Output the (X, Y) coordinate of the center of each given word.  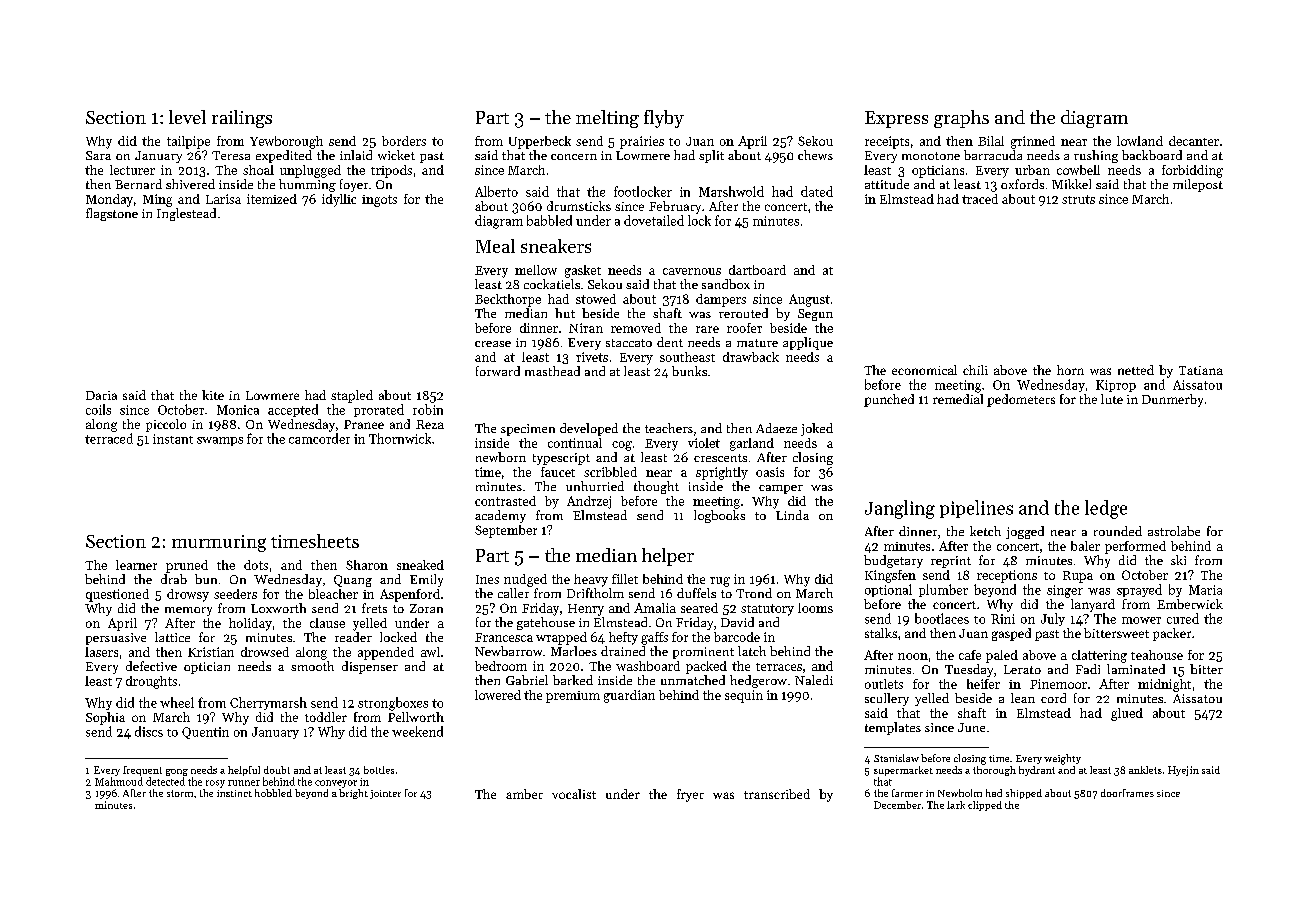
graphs (961, 119)
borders (404, 141)
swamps (220, 441)
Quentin (205, 733)
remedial (958, 399)
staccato (629, 343)
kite (213, 395)
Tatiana (1201, 370)
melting (607, 119)
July (1053, 619)
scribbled (610, 472)
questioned (117, 595)
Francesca (504, 637)
